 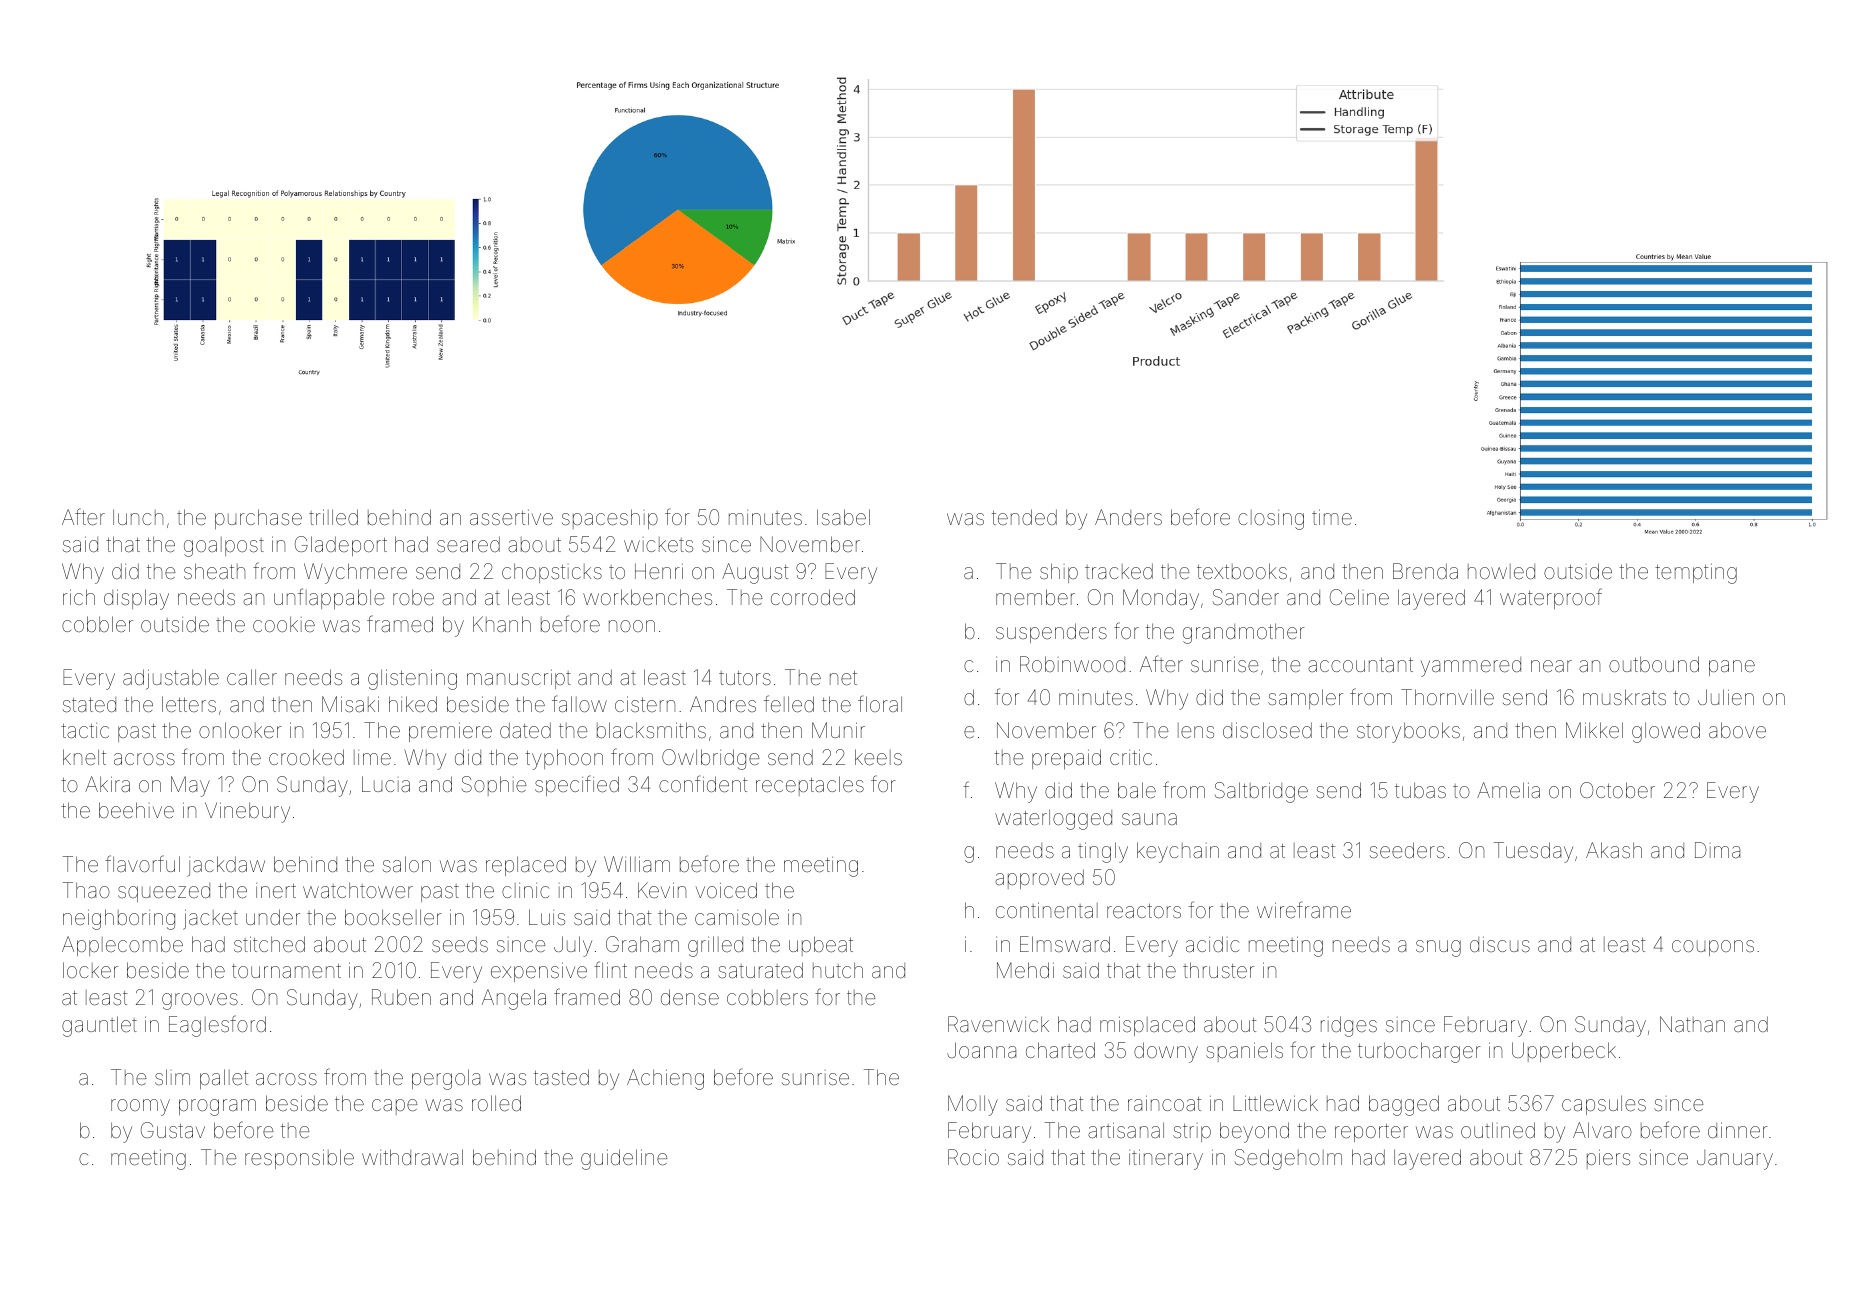 I want to click on time, so click(x=1332, y=517).
